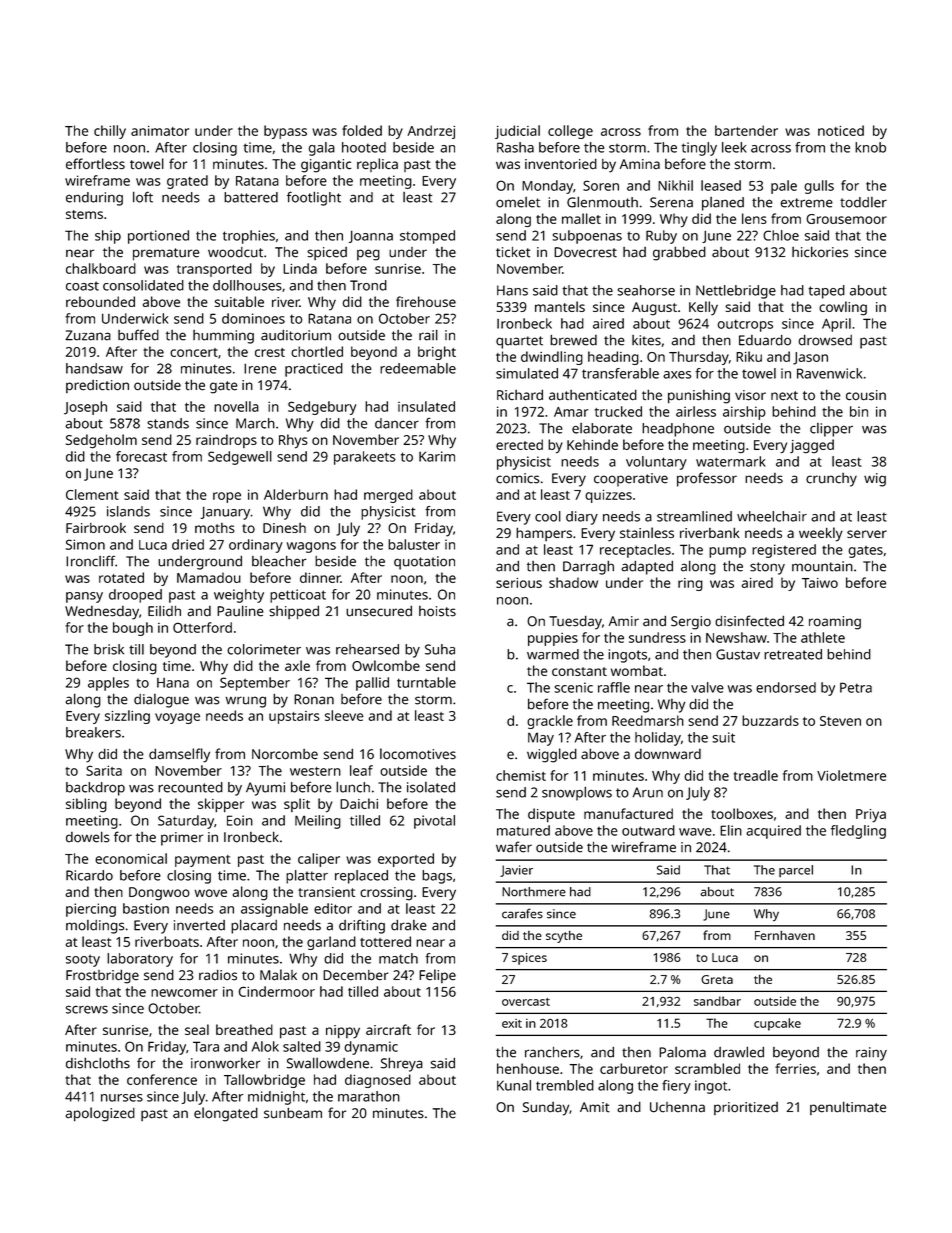 Image resolution: width=952 pixels, height=1233 pixels. Describe the element at coordinates (821, 534) in the screenshot. I see `weekly` at that location.
